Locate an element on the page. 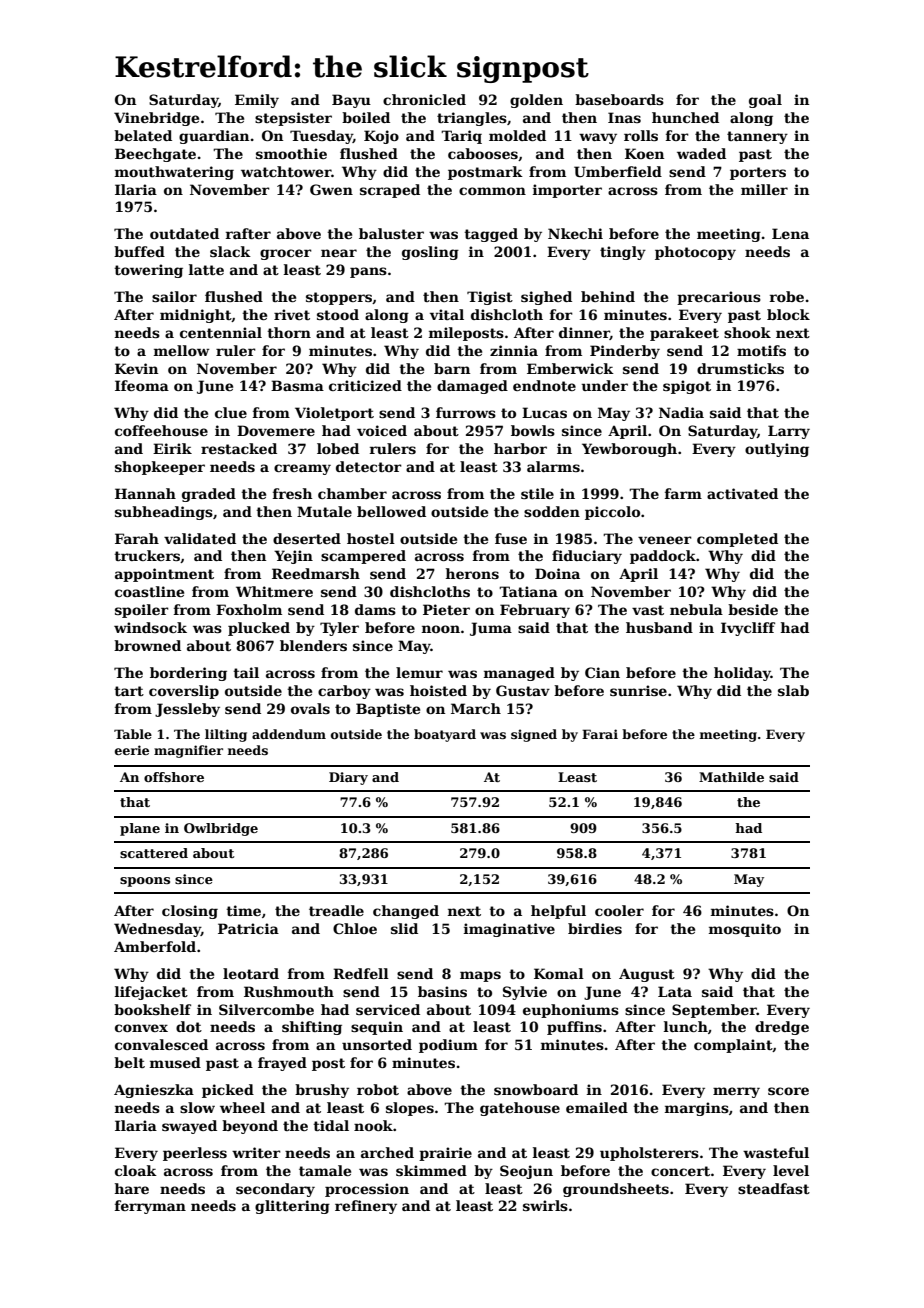 This image has height=1308, width=924. completed is located at coordinates (737, 540).
